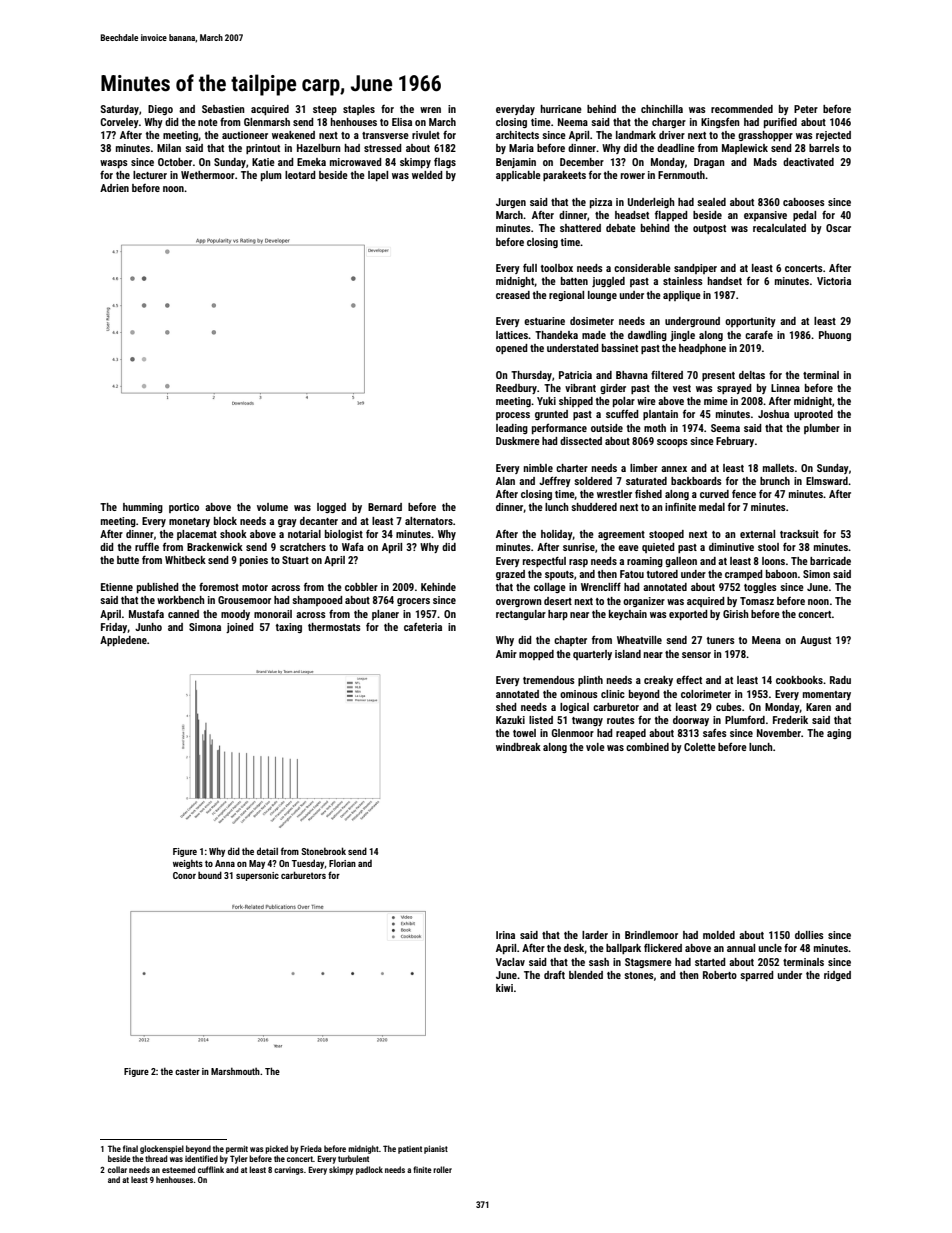  I want to click on Jeffrey, so click(555, 481).
